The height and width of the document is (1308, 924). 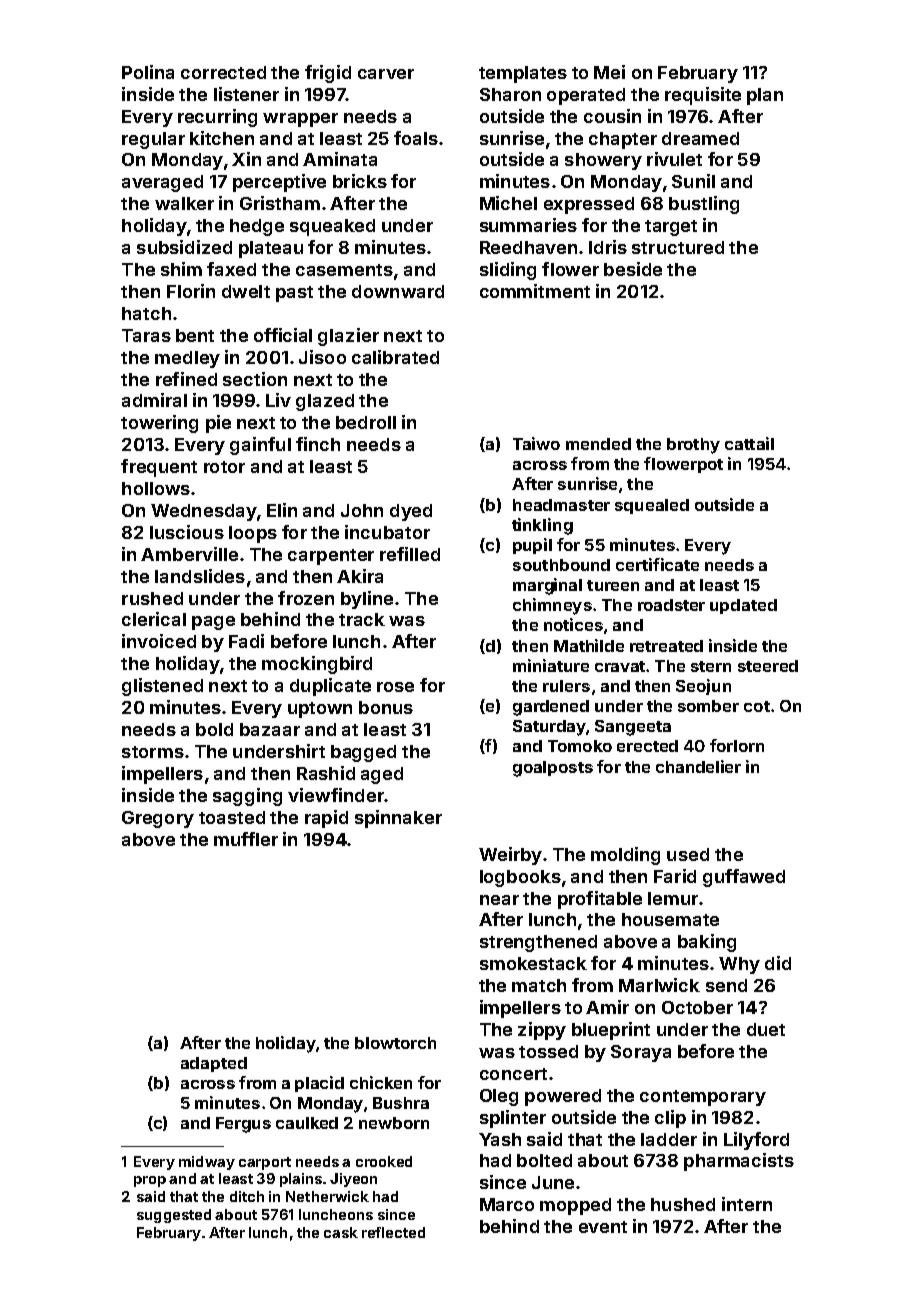 What do you see at coordinates (411, 512) in the document?
I see `dyed` at bounding box center [411, 512].
